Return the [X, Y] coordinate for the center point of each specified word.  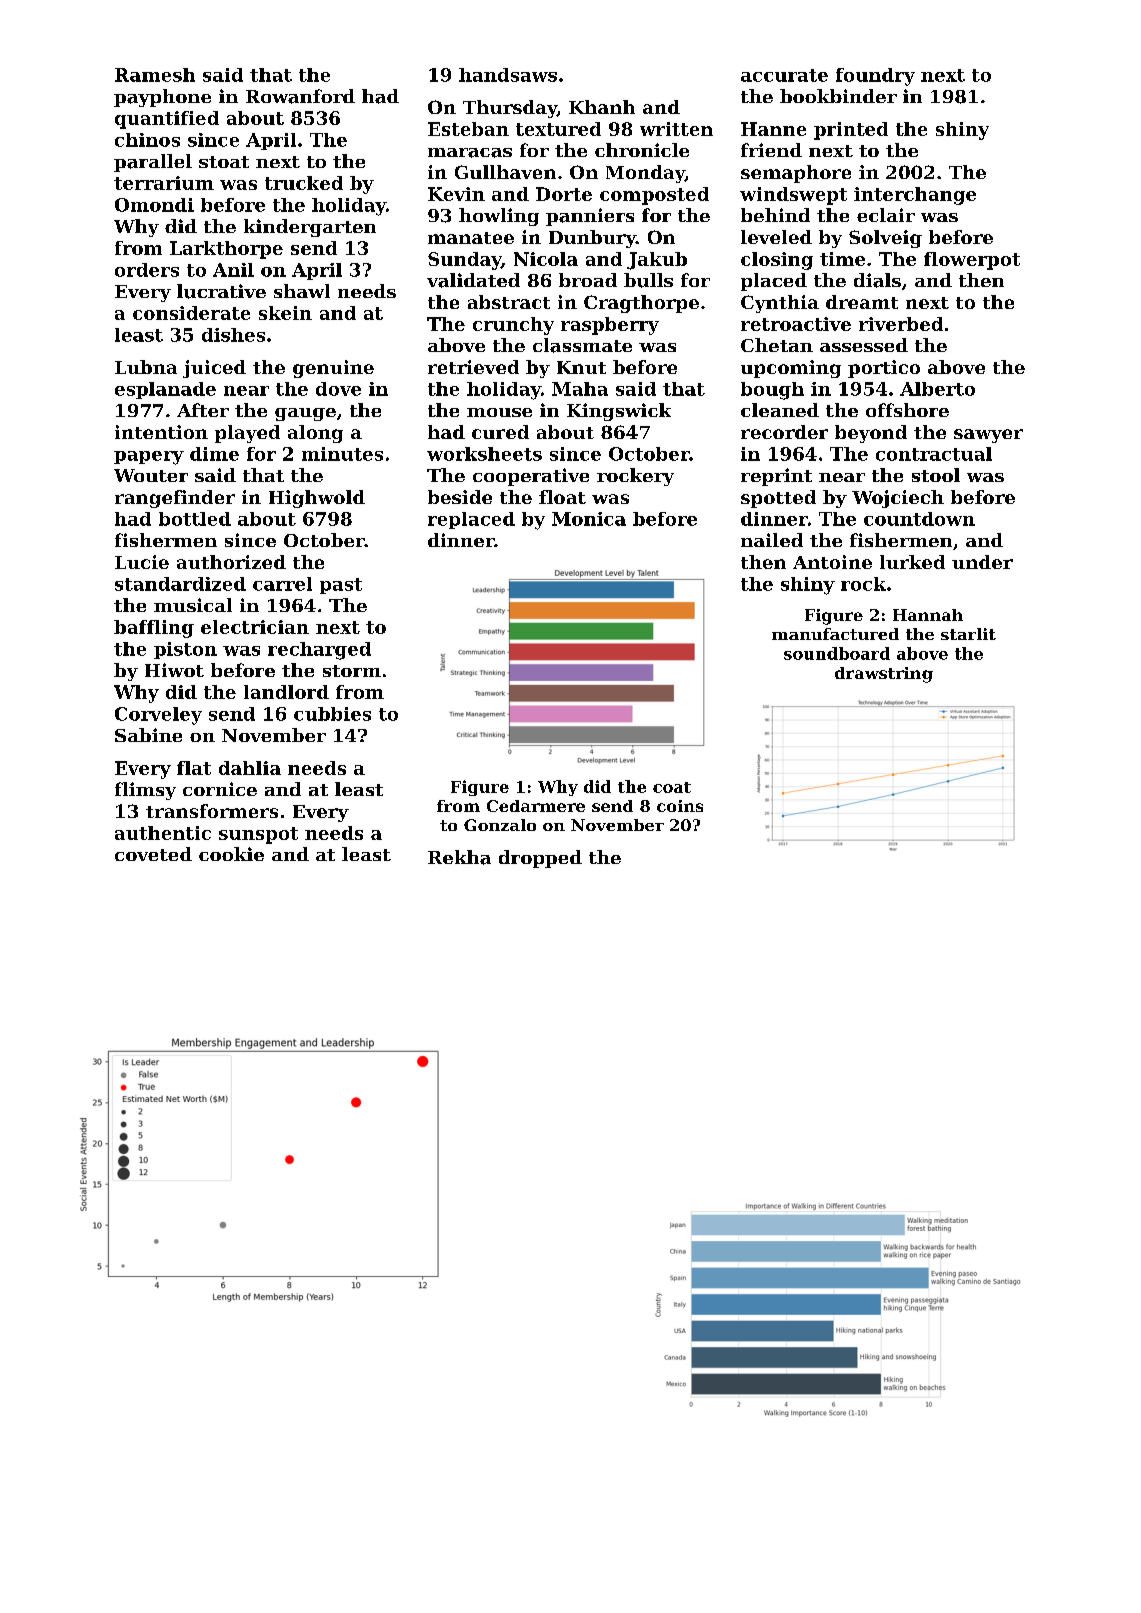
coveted [153, 854]
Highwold [317, 499]
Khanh [602, 107]
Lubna [146, 367]
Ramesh [155, 75]
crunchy [513, 326]
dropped [540, 859]
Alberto [937, 389]
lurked [912, 562]
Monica [589, 519]
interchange [915, 196]
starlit [968, 634]
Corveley [158, 716]
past [341, 586]
